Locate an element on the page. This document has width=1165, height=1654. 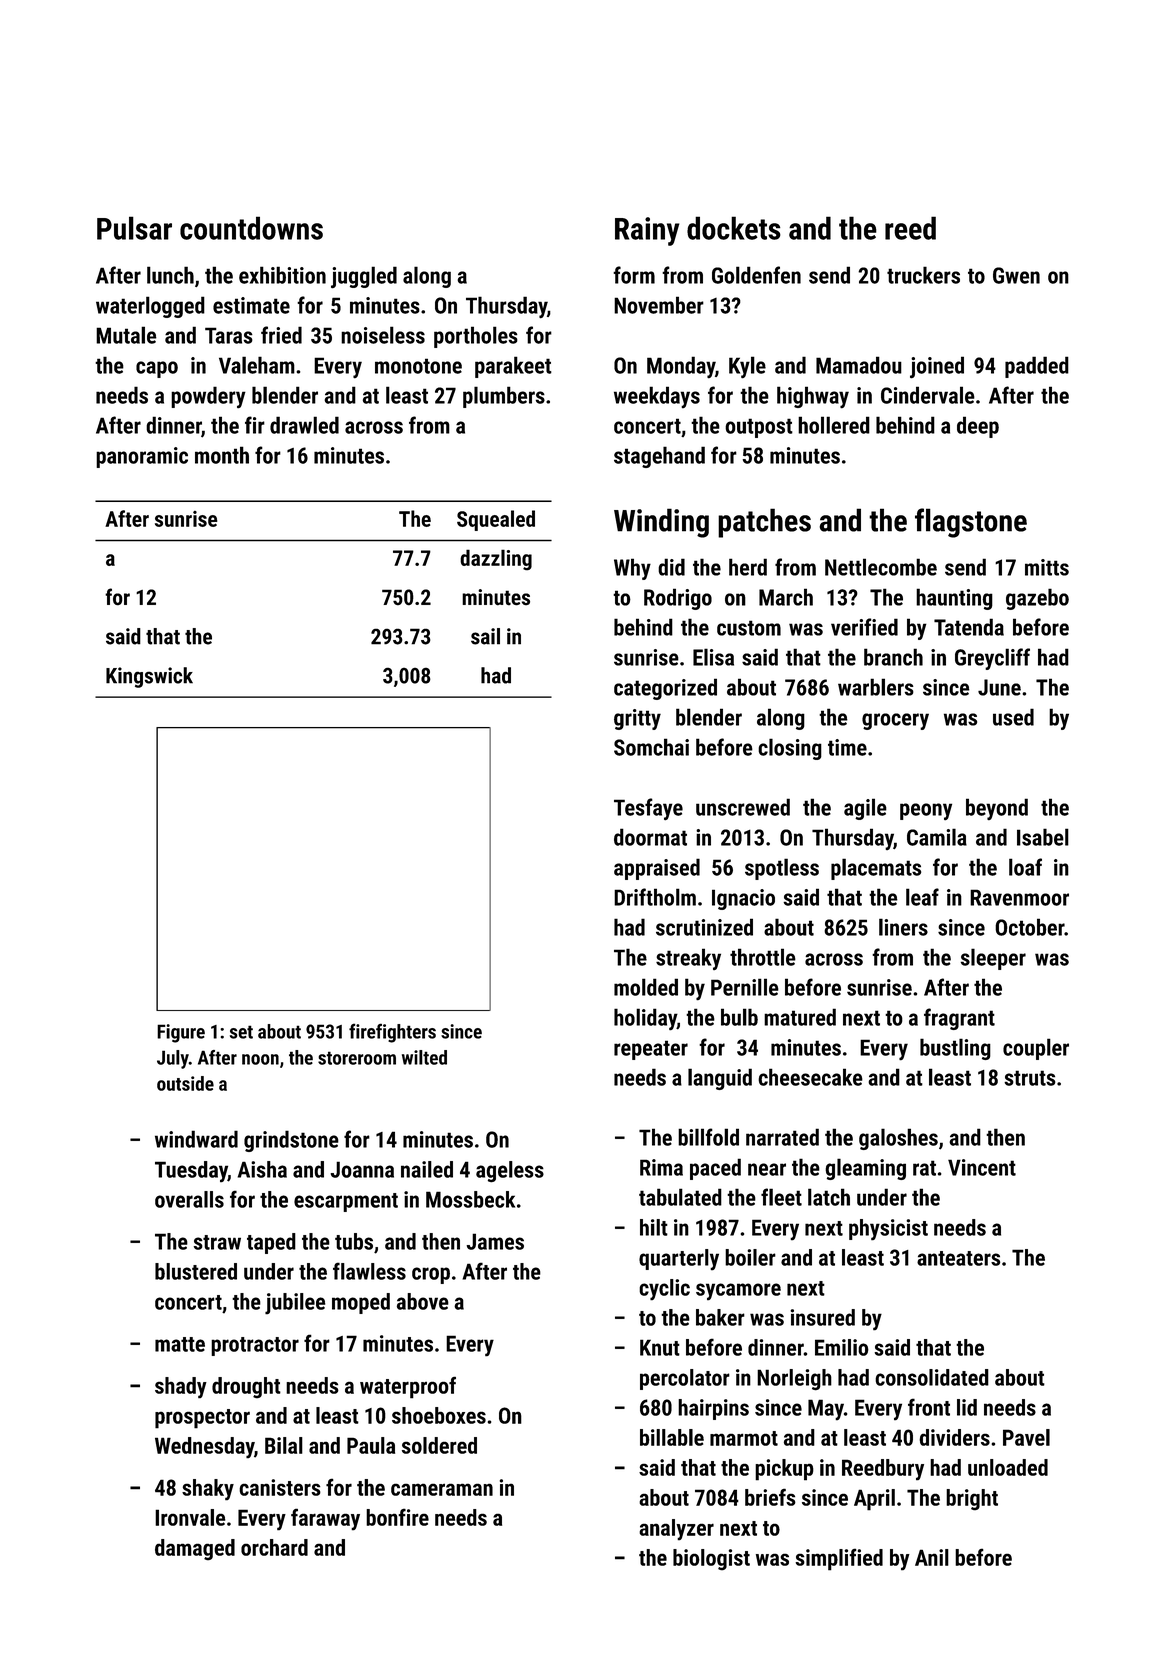
Mamadou is located at coordinates (859, 365).
